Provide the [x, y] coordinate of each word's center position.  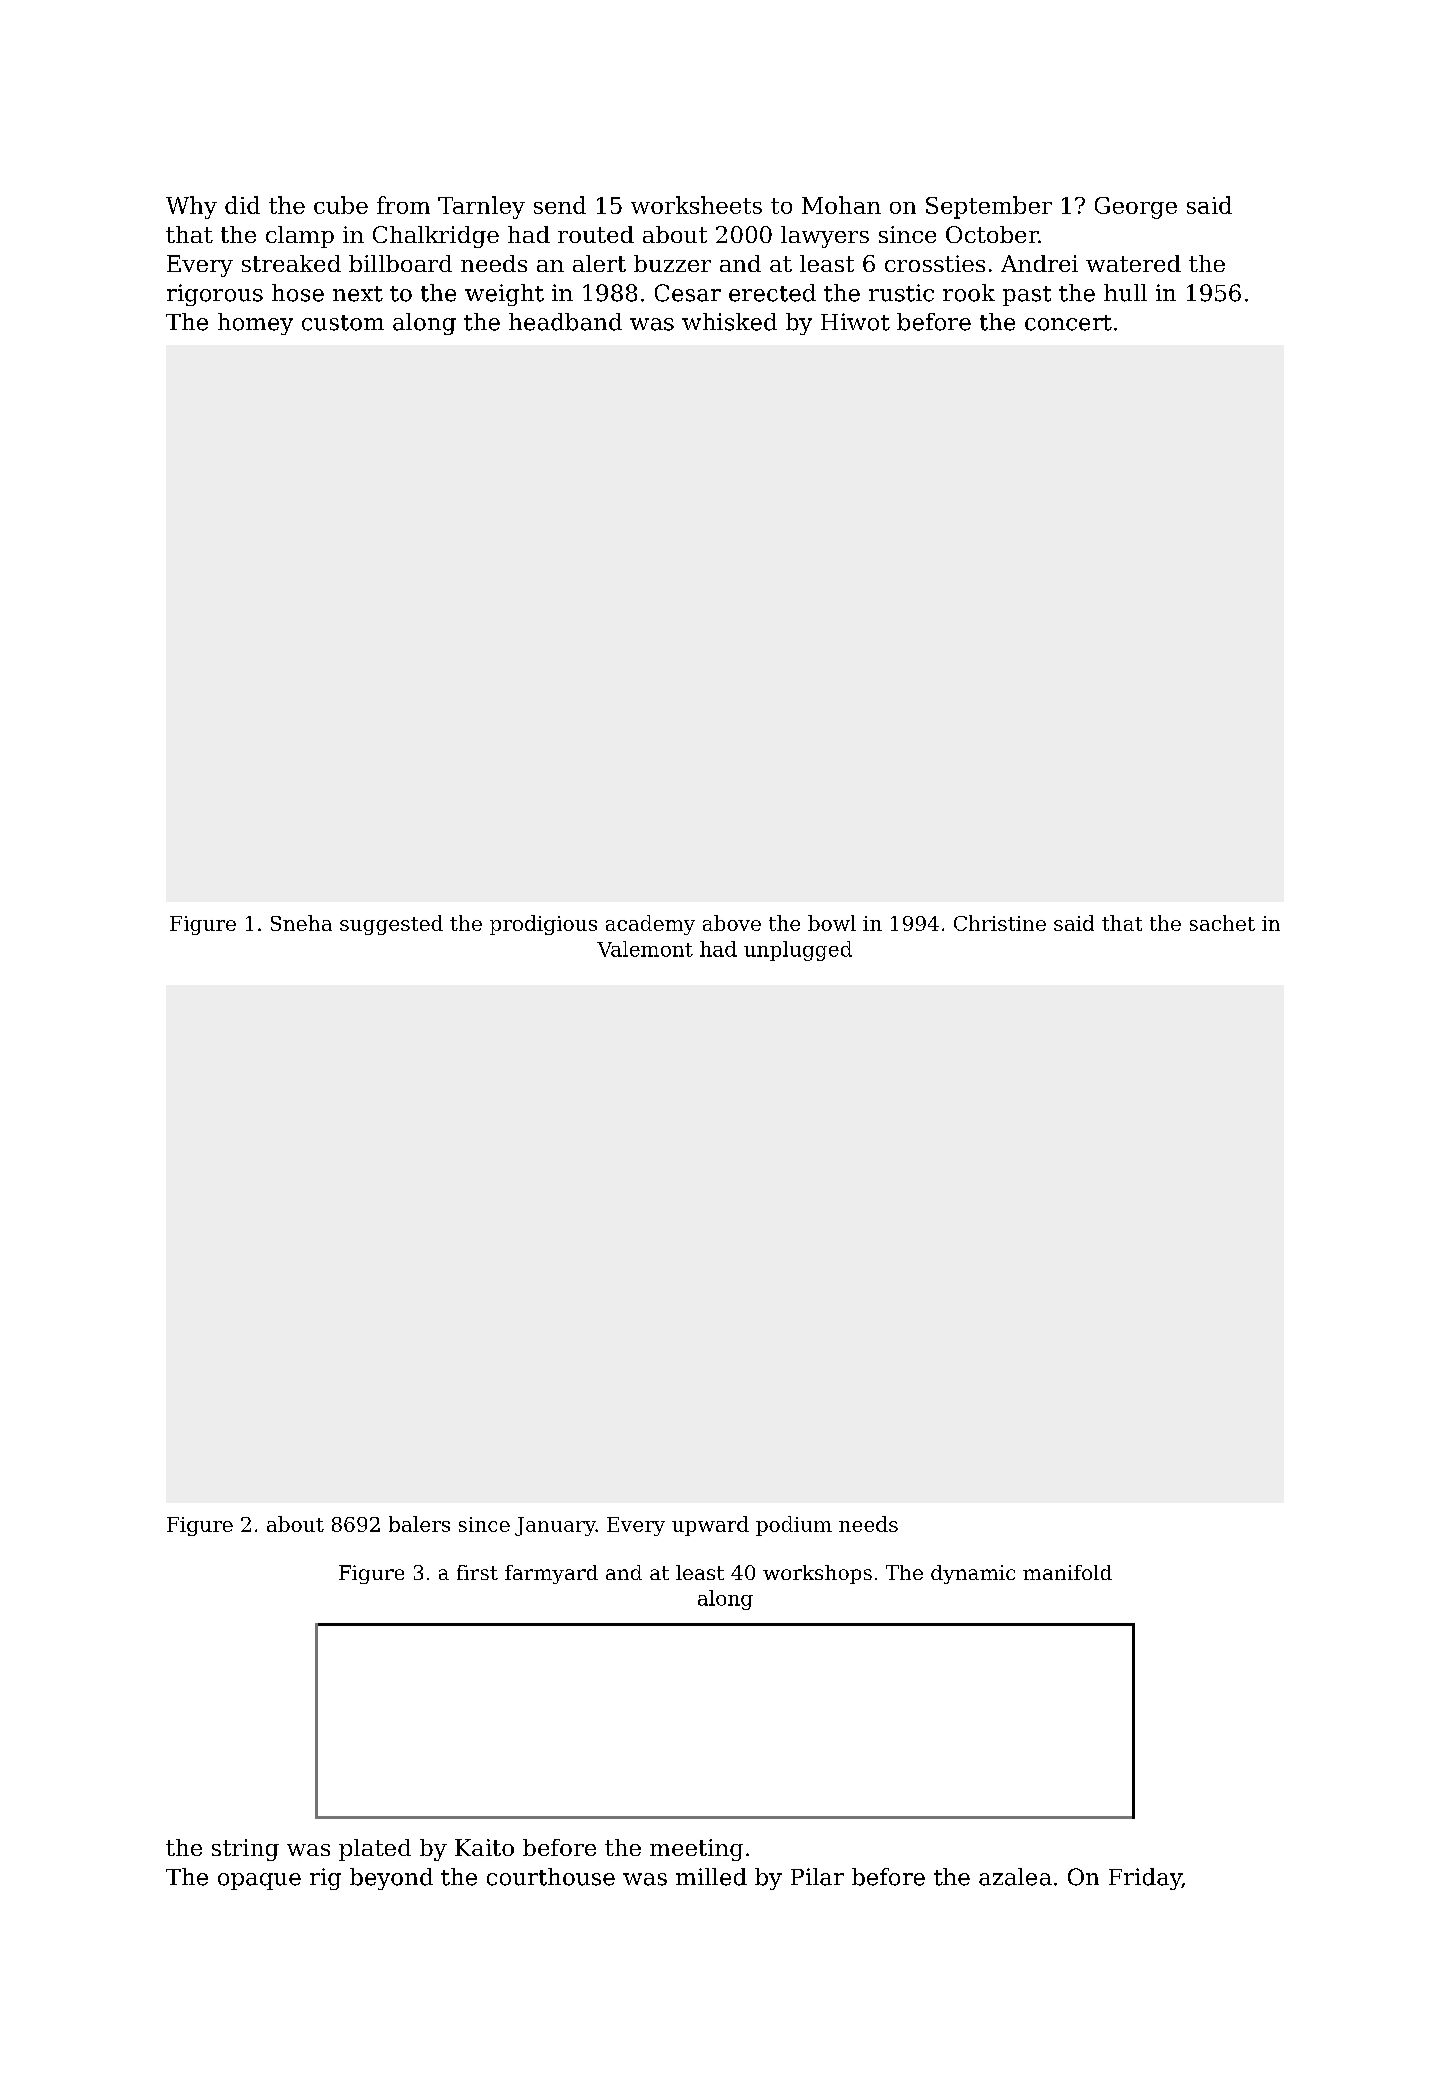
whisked [729, 322]
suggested [391, 925]
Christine [1000, 923]
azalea [1015, 1877]
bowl [832, 923]
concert [1068, 323]
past [1027, 296]
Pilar [817, 1877]
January [555, 1526]
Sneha [301, 923]
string [245, 1850]
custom [343, 323]
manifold [1067, 1572]
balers [419, 1524]
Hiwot [855, 322]
